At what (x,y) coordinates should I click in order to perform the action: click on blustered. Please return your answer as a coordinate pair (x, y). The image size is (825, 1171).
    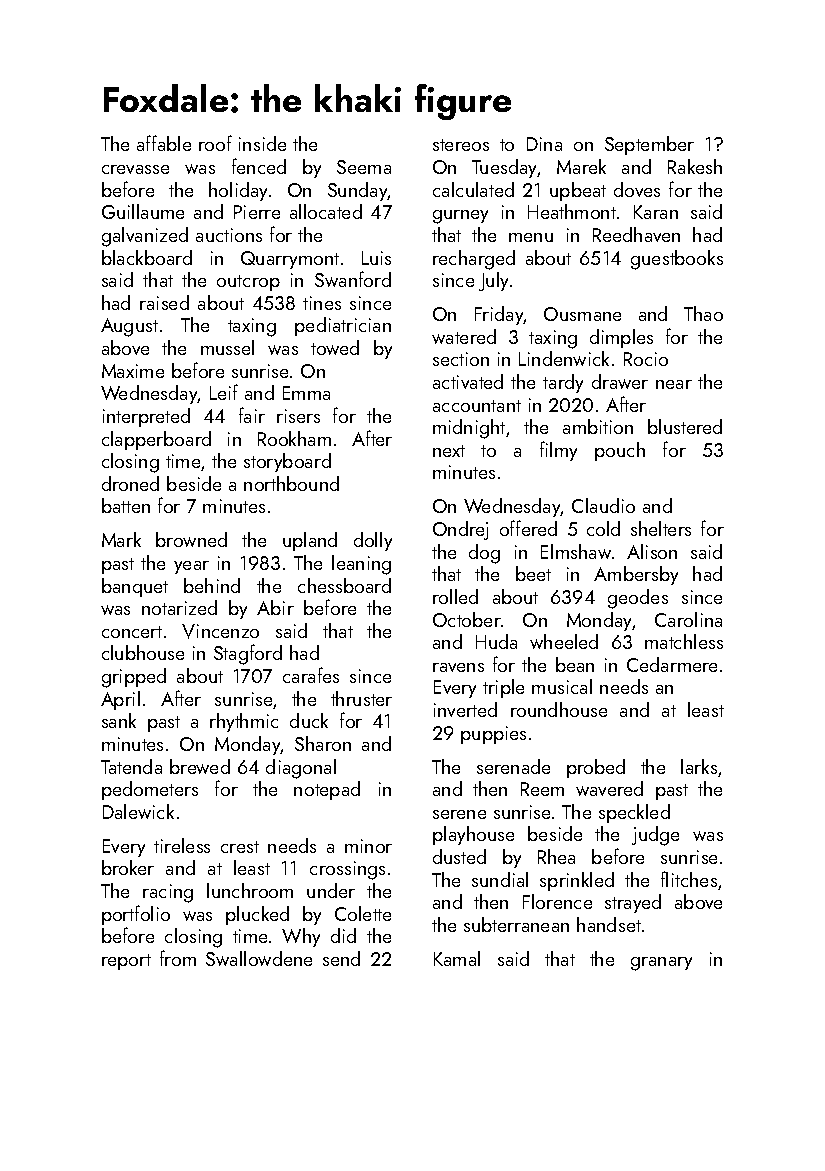
    Looking at the image, I should click on (685, 426).
